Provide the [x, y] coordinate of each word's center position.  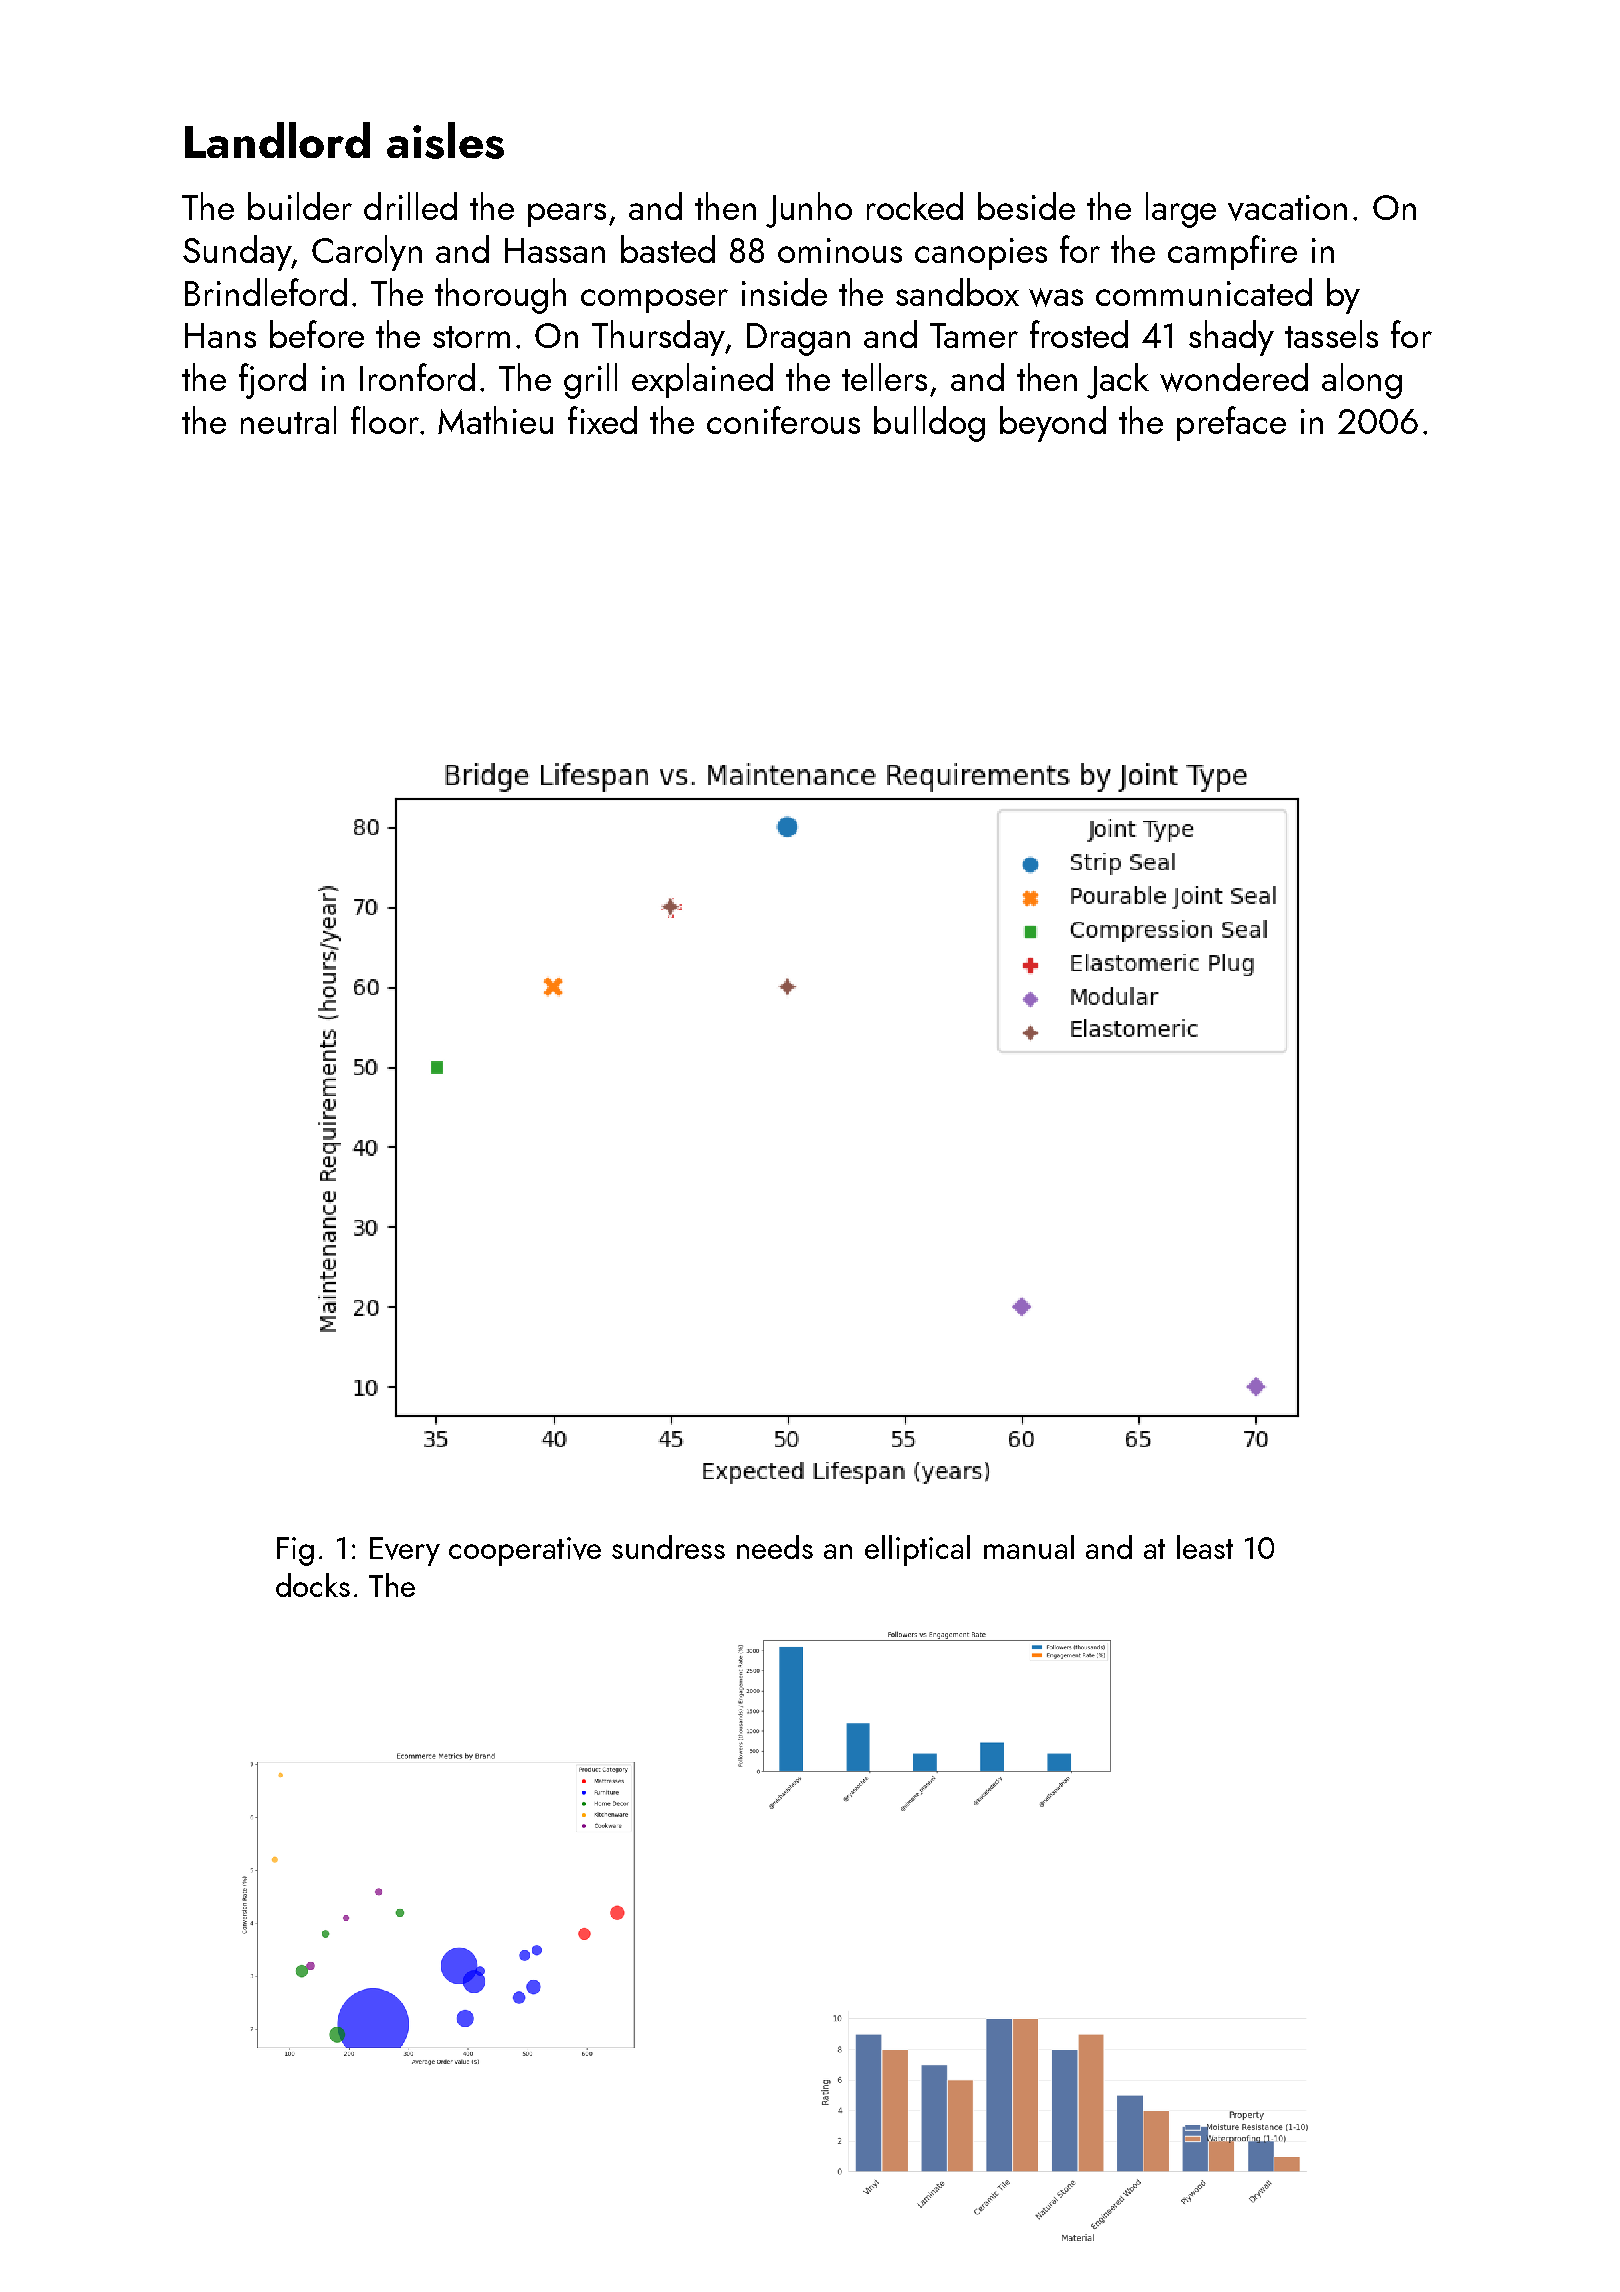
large [1181, 210]
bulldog [929, 424]
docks [313, 1585]
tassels [1331, 334]
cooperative [525, 1551]
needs [775, 1547]
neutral [288, 420]
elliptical [917, 1550]
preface [1231, 423]
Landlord [277, 140]
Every [405, 1551]
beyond [1053, 424]
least [1205, 1547]
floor [385, 420]
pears [567, 215]
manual [1029, 1547]
